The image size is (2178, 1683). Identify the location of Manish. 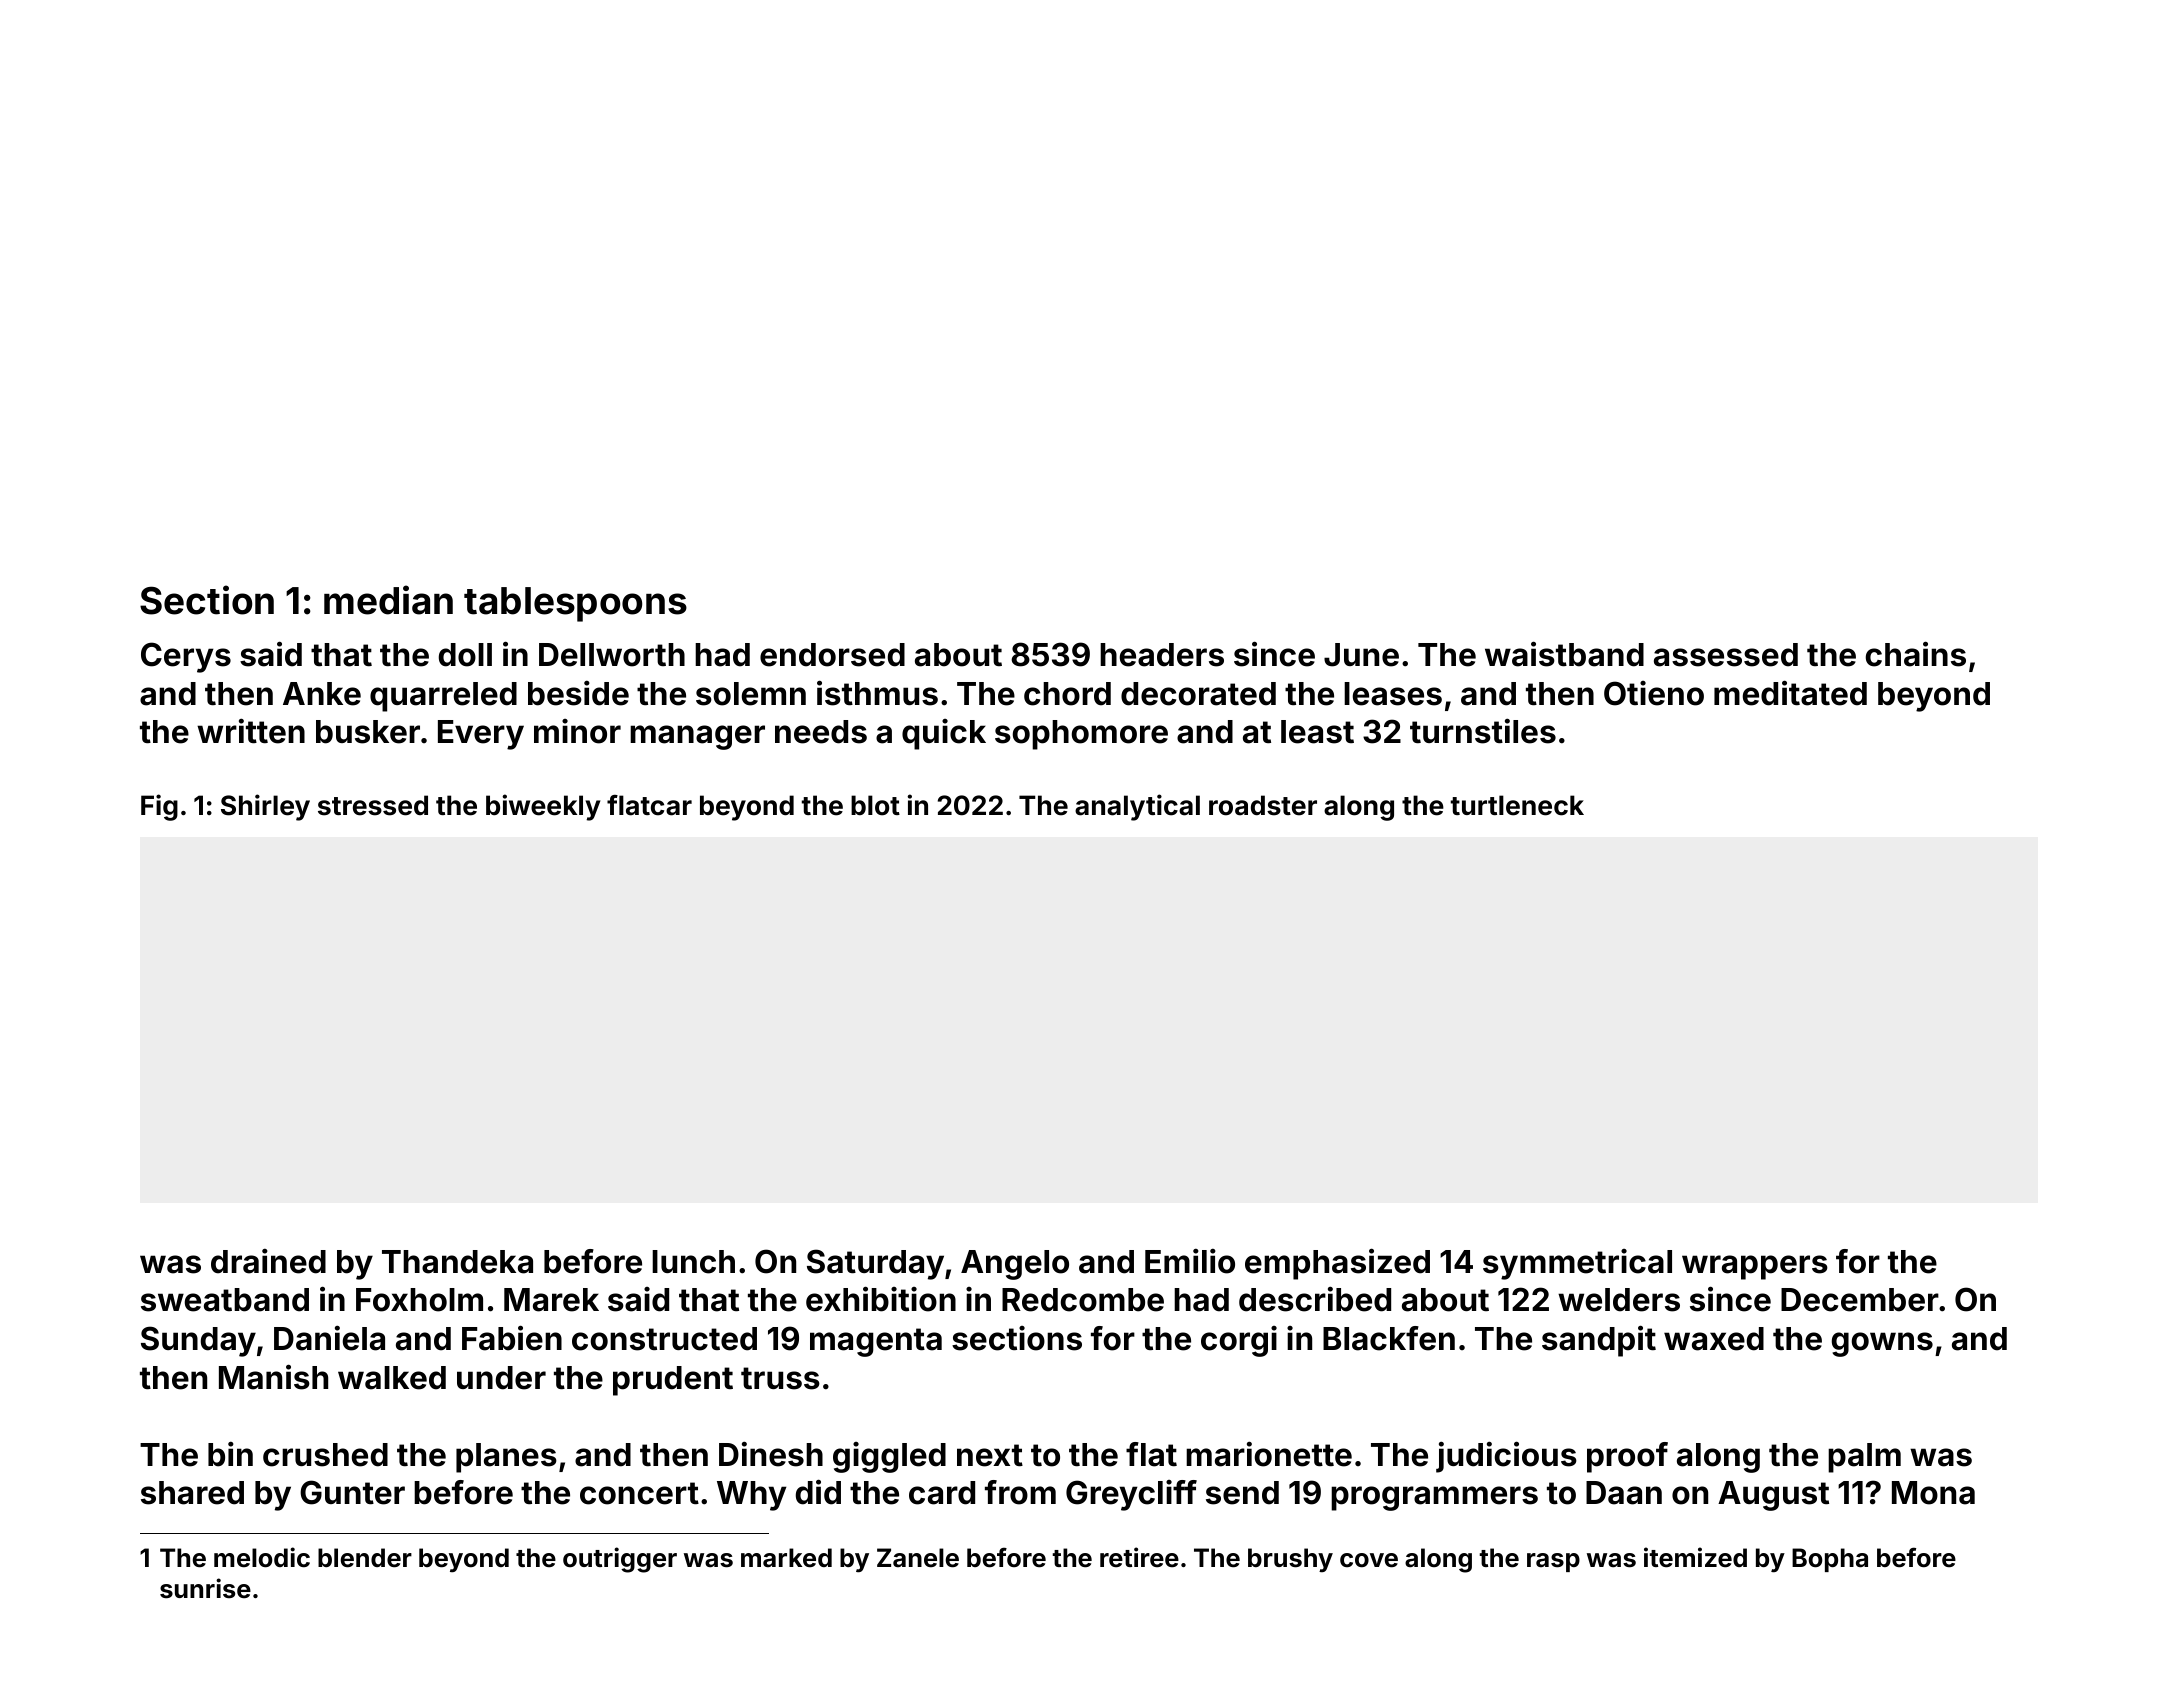
(273, 1377).
